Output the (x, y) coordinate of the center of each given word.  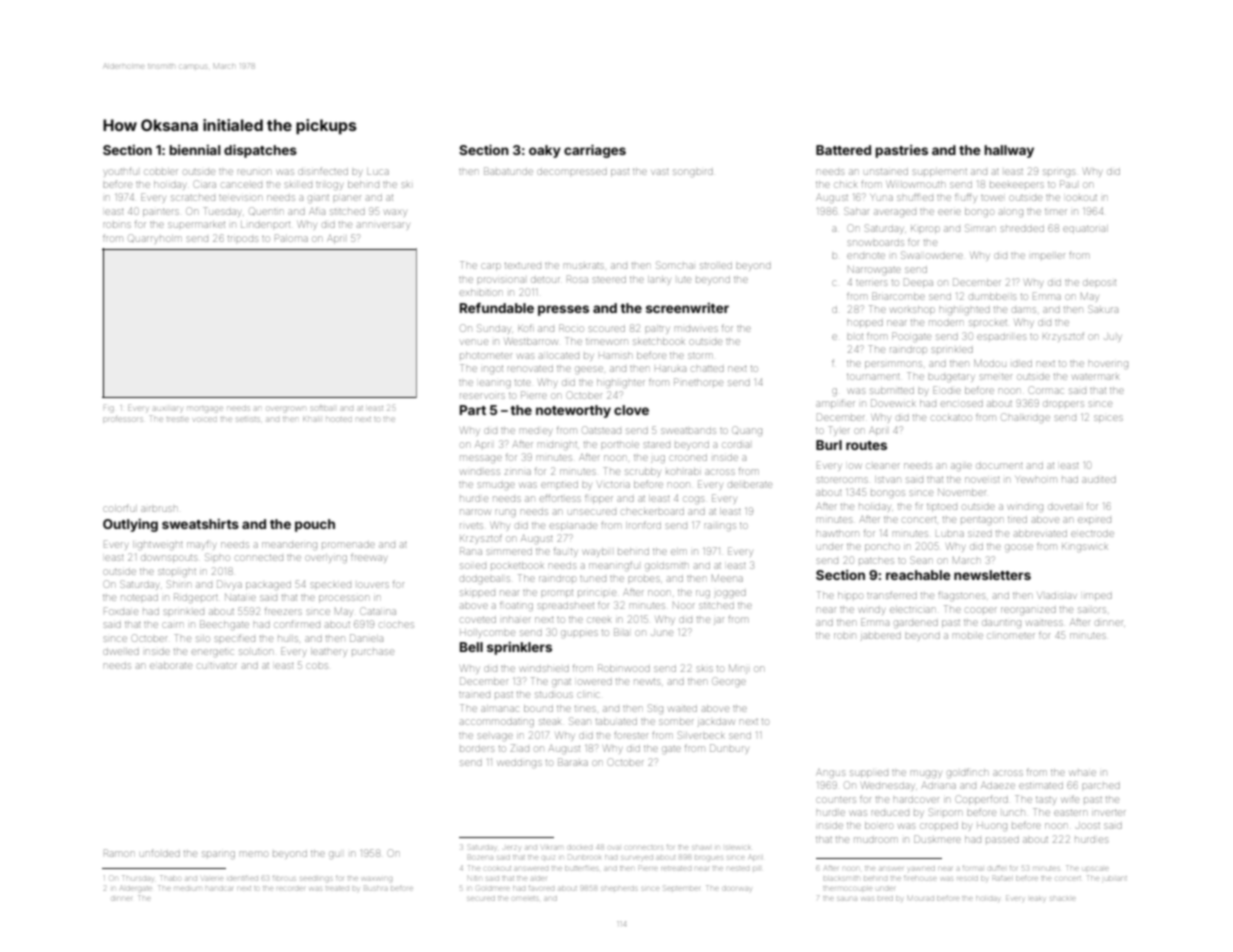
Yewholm (1035, 479)
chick (846, 185)
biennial (194, 150)
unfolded (160, 853)
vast (661, 172)
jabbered (881, 636)
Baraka (573, 762)
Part (473, 410)
